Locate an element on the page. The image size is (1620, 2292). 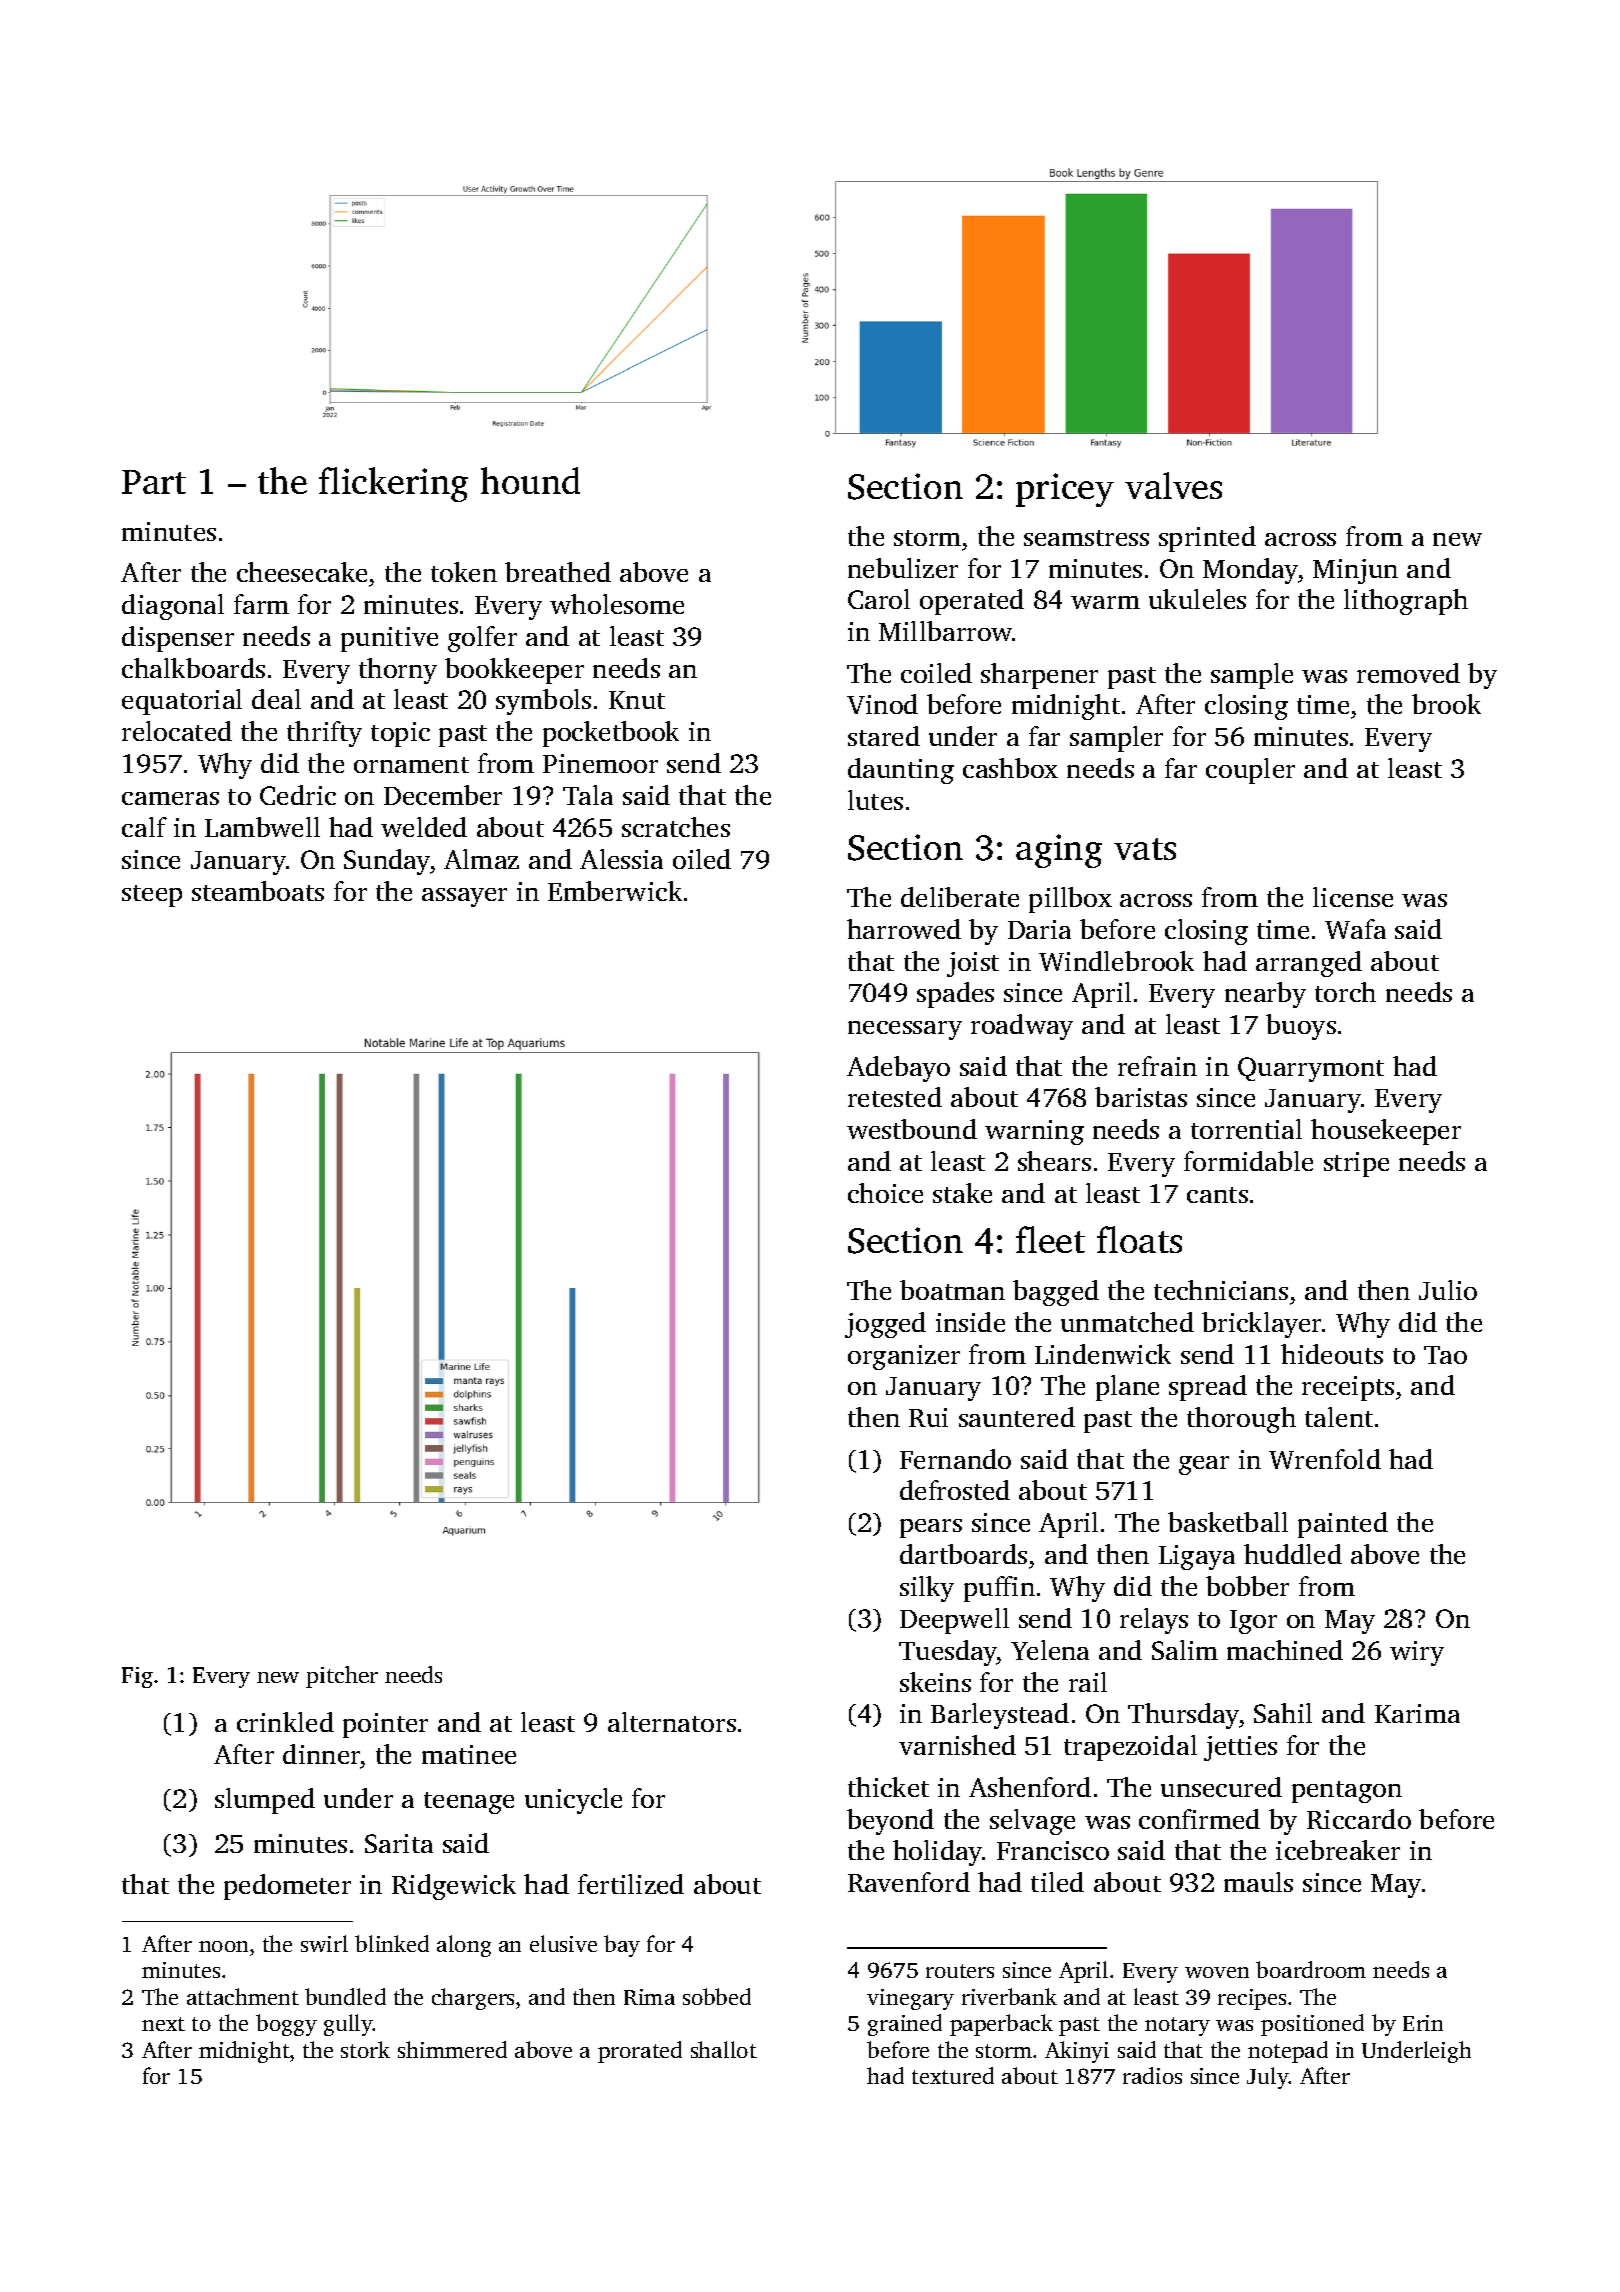
retested is located at coordinates (895, 1097).
